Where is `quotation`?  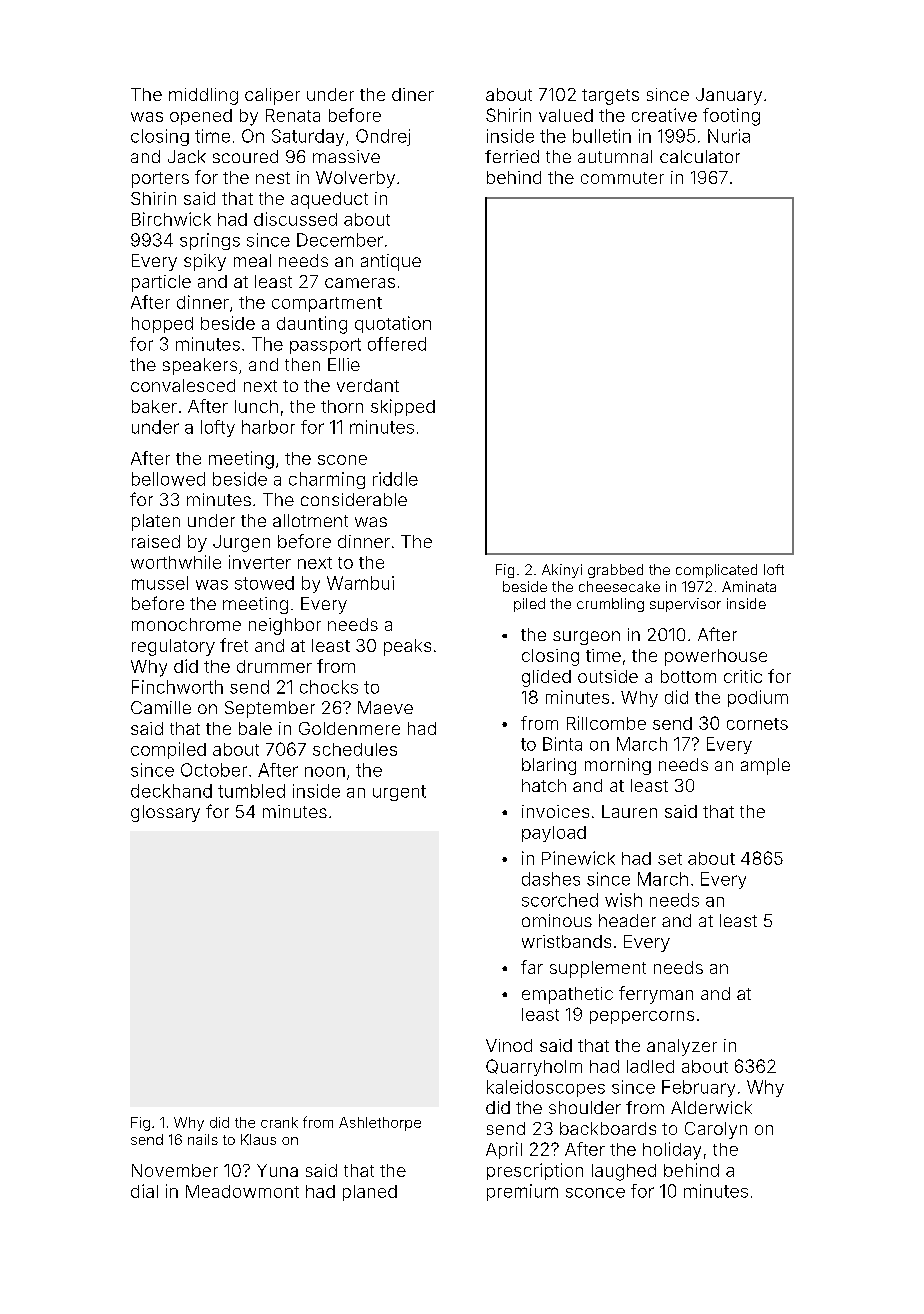 quotation is located at coordinates (393, 324).
